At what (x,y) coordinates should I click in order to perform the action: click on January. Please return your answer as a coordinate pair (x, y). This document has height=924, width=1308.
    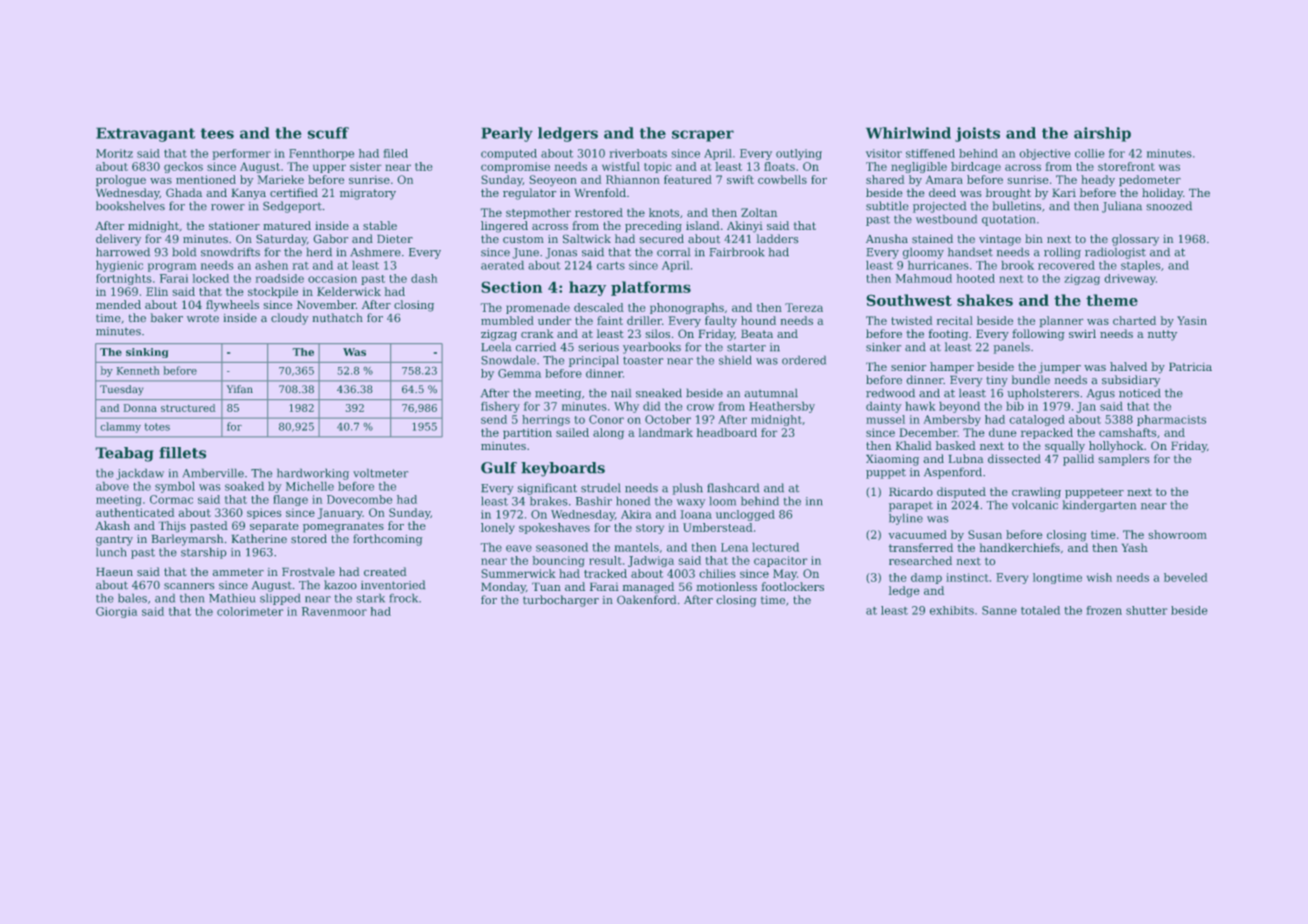
    Looking at the image, I should click on (340, 513).
